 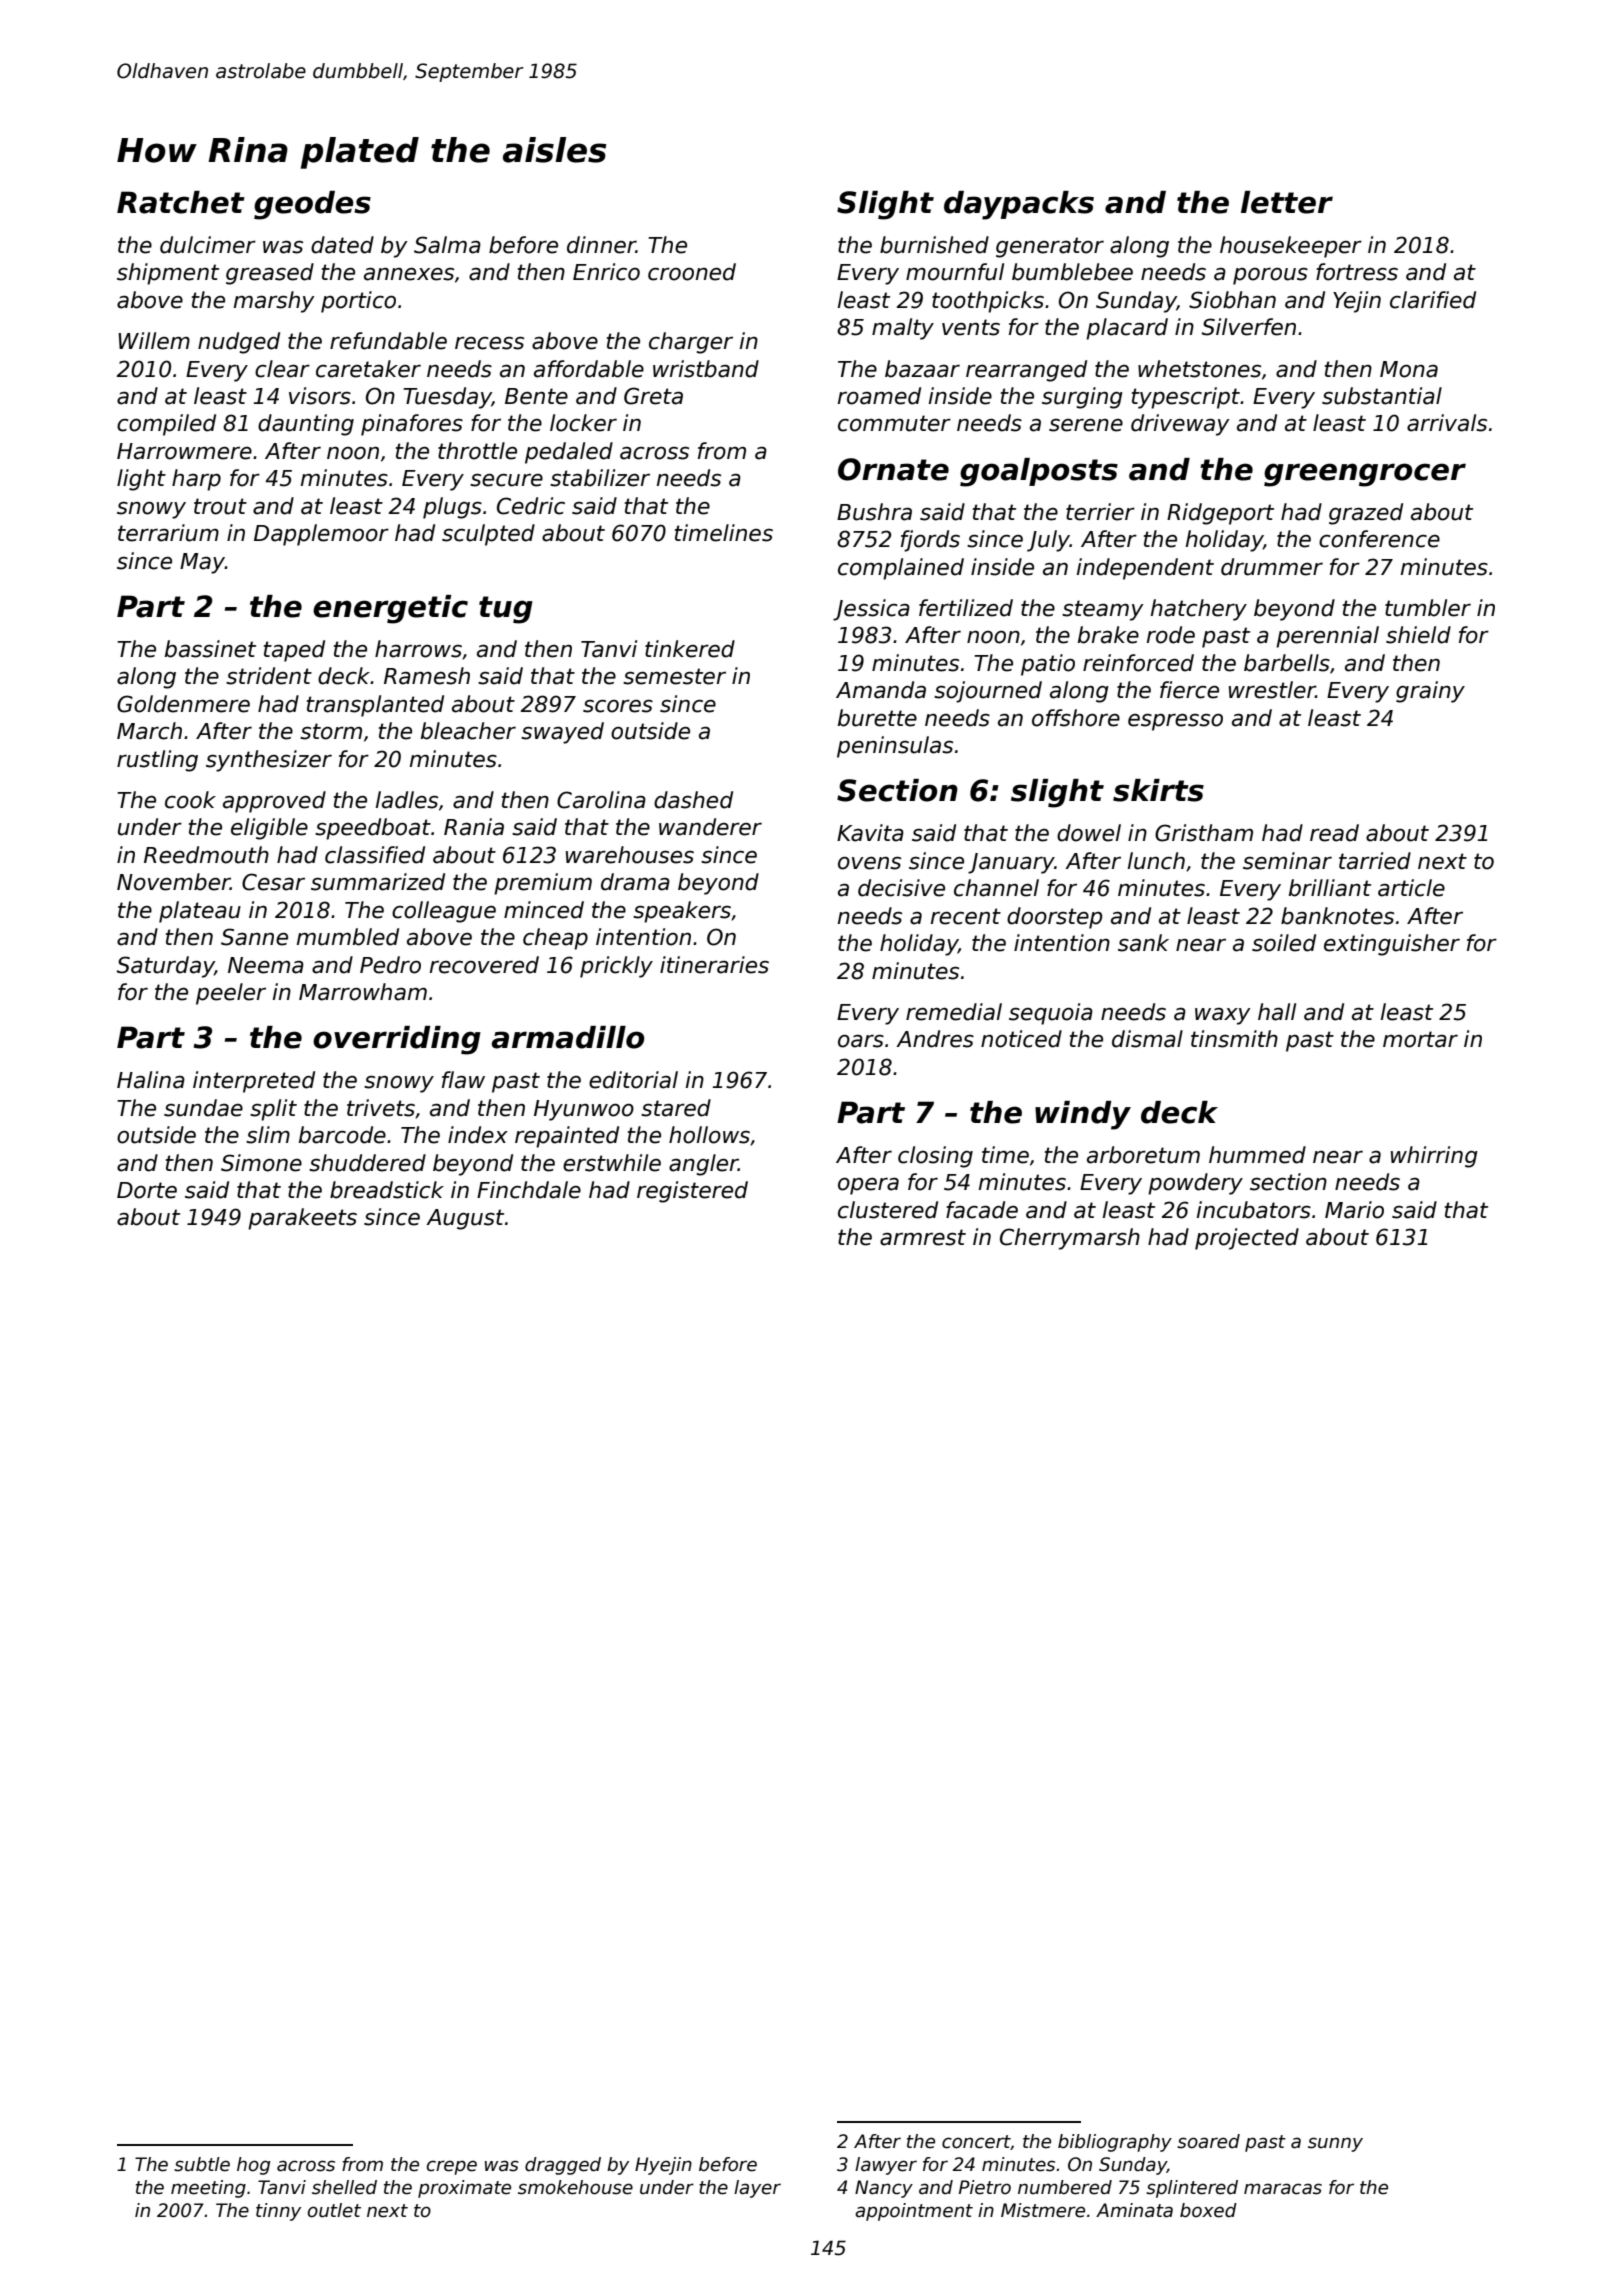 What do you see at coordinates (154, 341) in the screenshot?
I see `Willem` at bounding box center [154, 341].
